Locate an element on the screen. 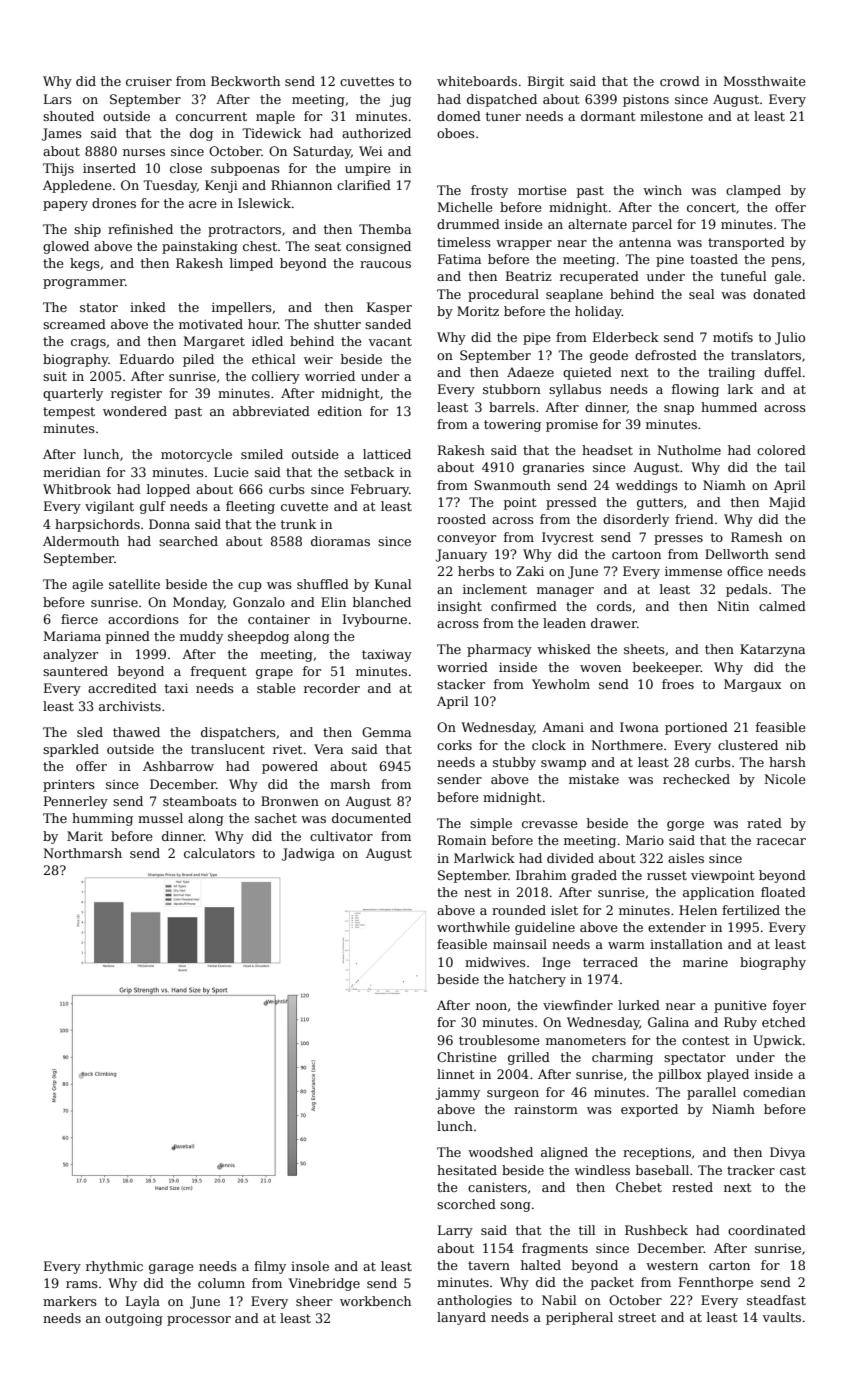 This screenshot has width=849, height=1400. Jadwiga is located at coordinates (308, 854).
